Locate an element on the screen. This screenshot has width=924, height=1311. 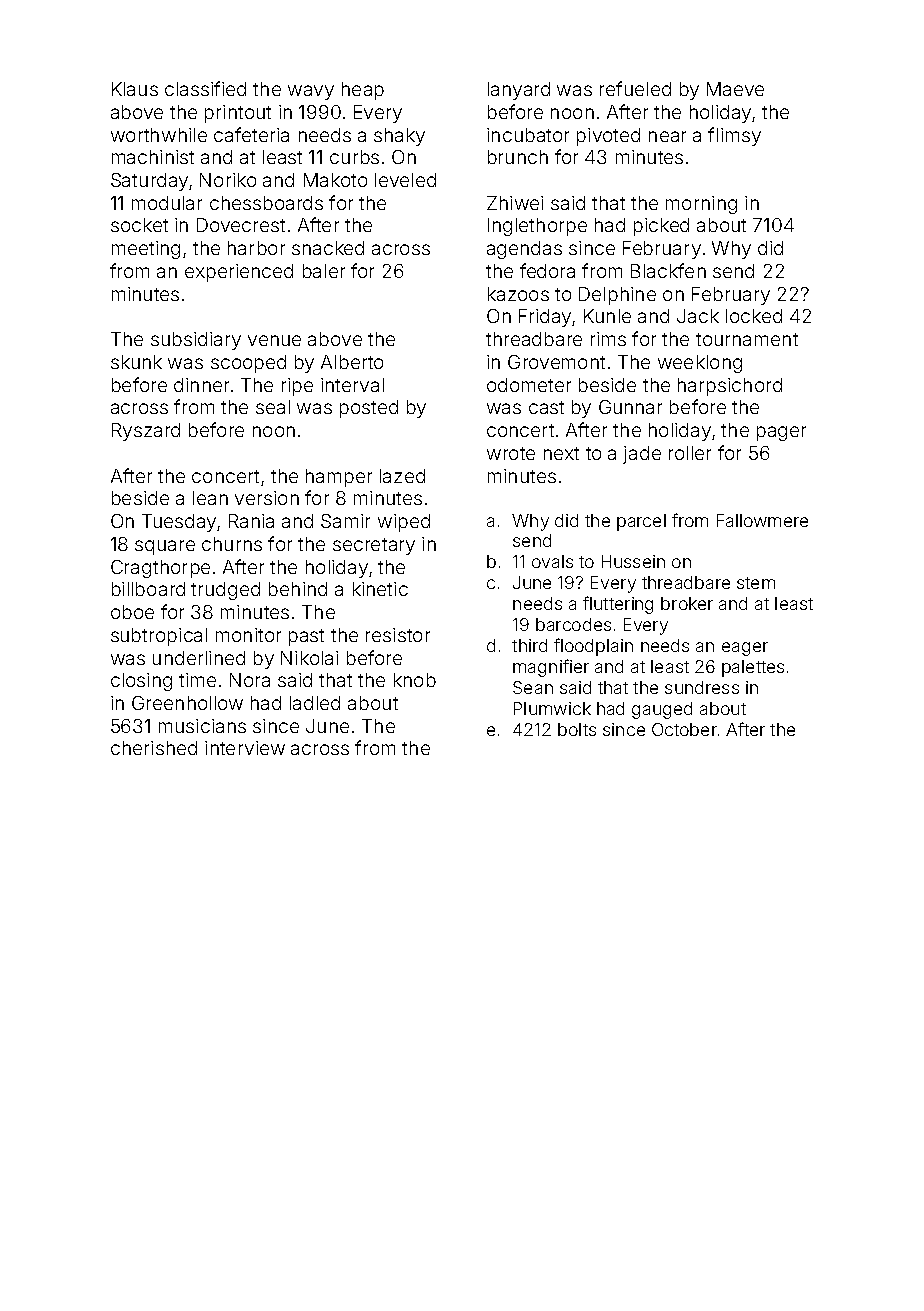
interval is located at coordinates (352, 385).
